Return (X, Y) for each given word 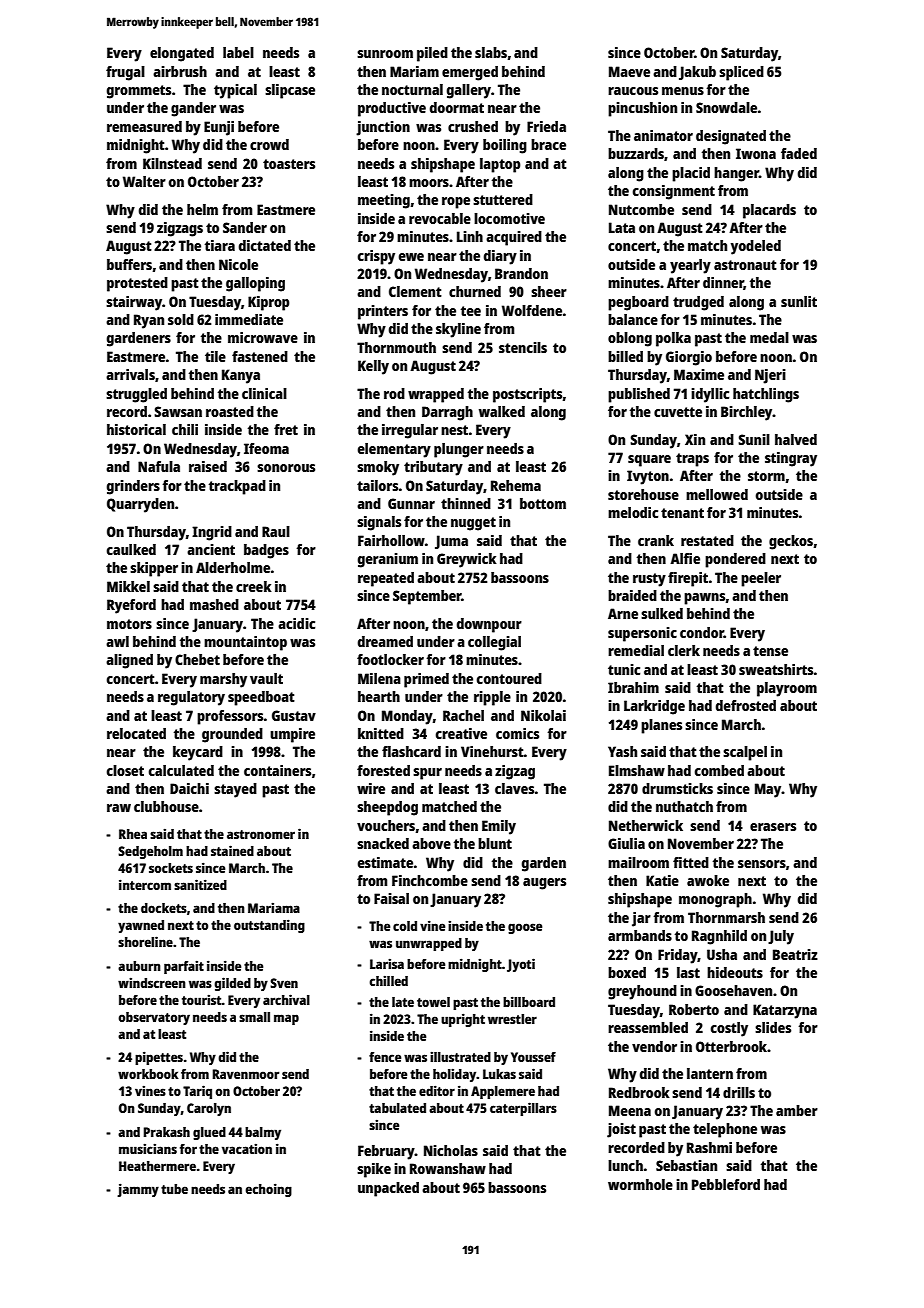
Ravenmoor (246, 1074)
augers (544, 884)
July (781, 937)
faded (799, 153)
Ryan (149, 321)
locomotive (509, 218)
